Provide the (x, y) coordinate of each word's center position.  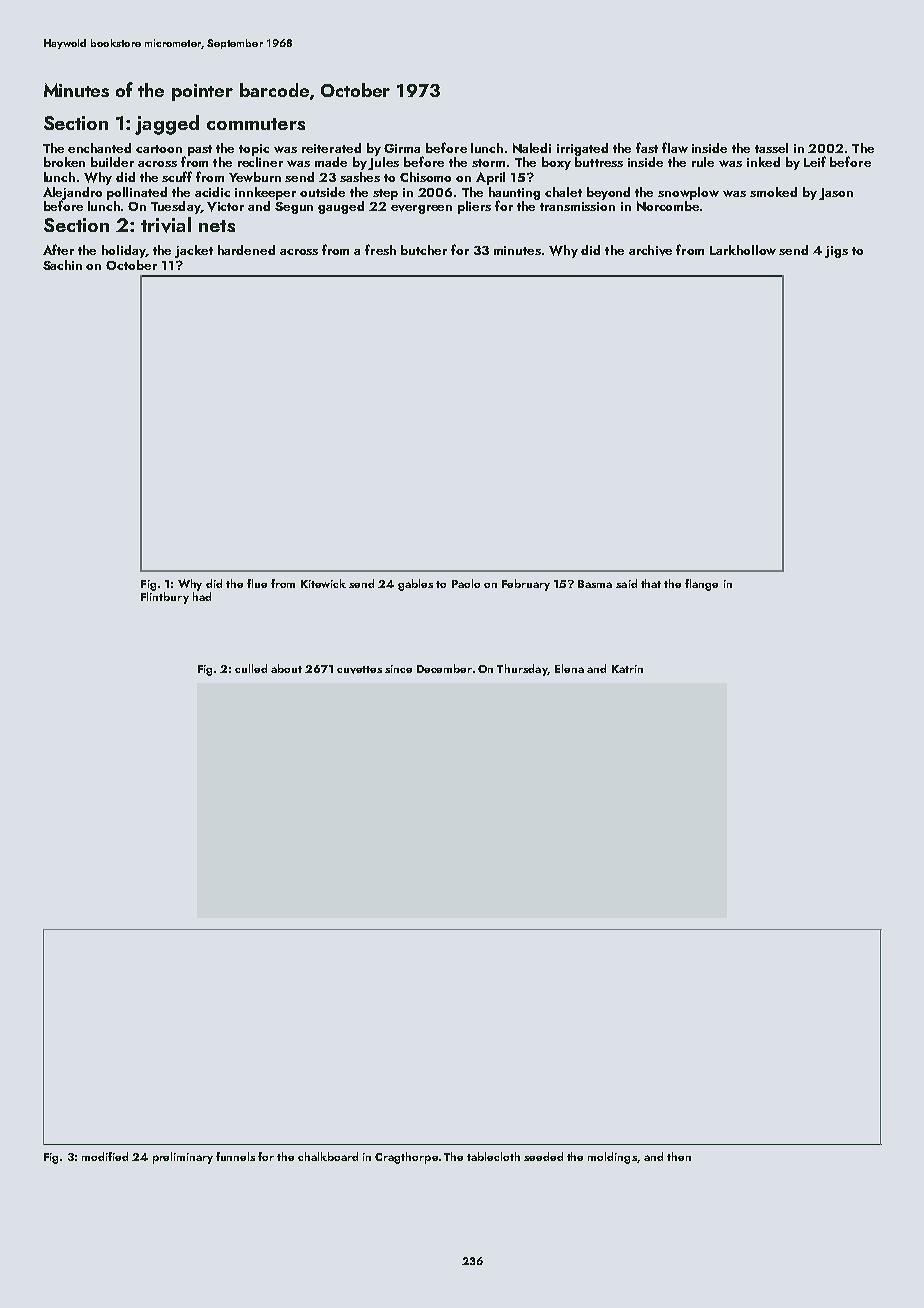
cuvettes (359, 670)
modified (105, 1156)
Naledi (532, 148)
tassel (771, 148)
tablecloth (493, 1156)
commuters (256, 124)
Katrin (627, 669)
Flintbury (165, 598)
